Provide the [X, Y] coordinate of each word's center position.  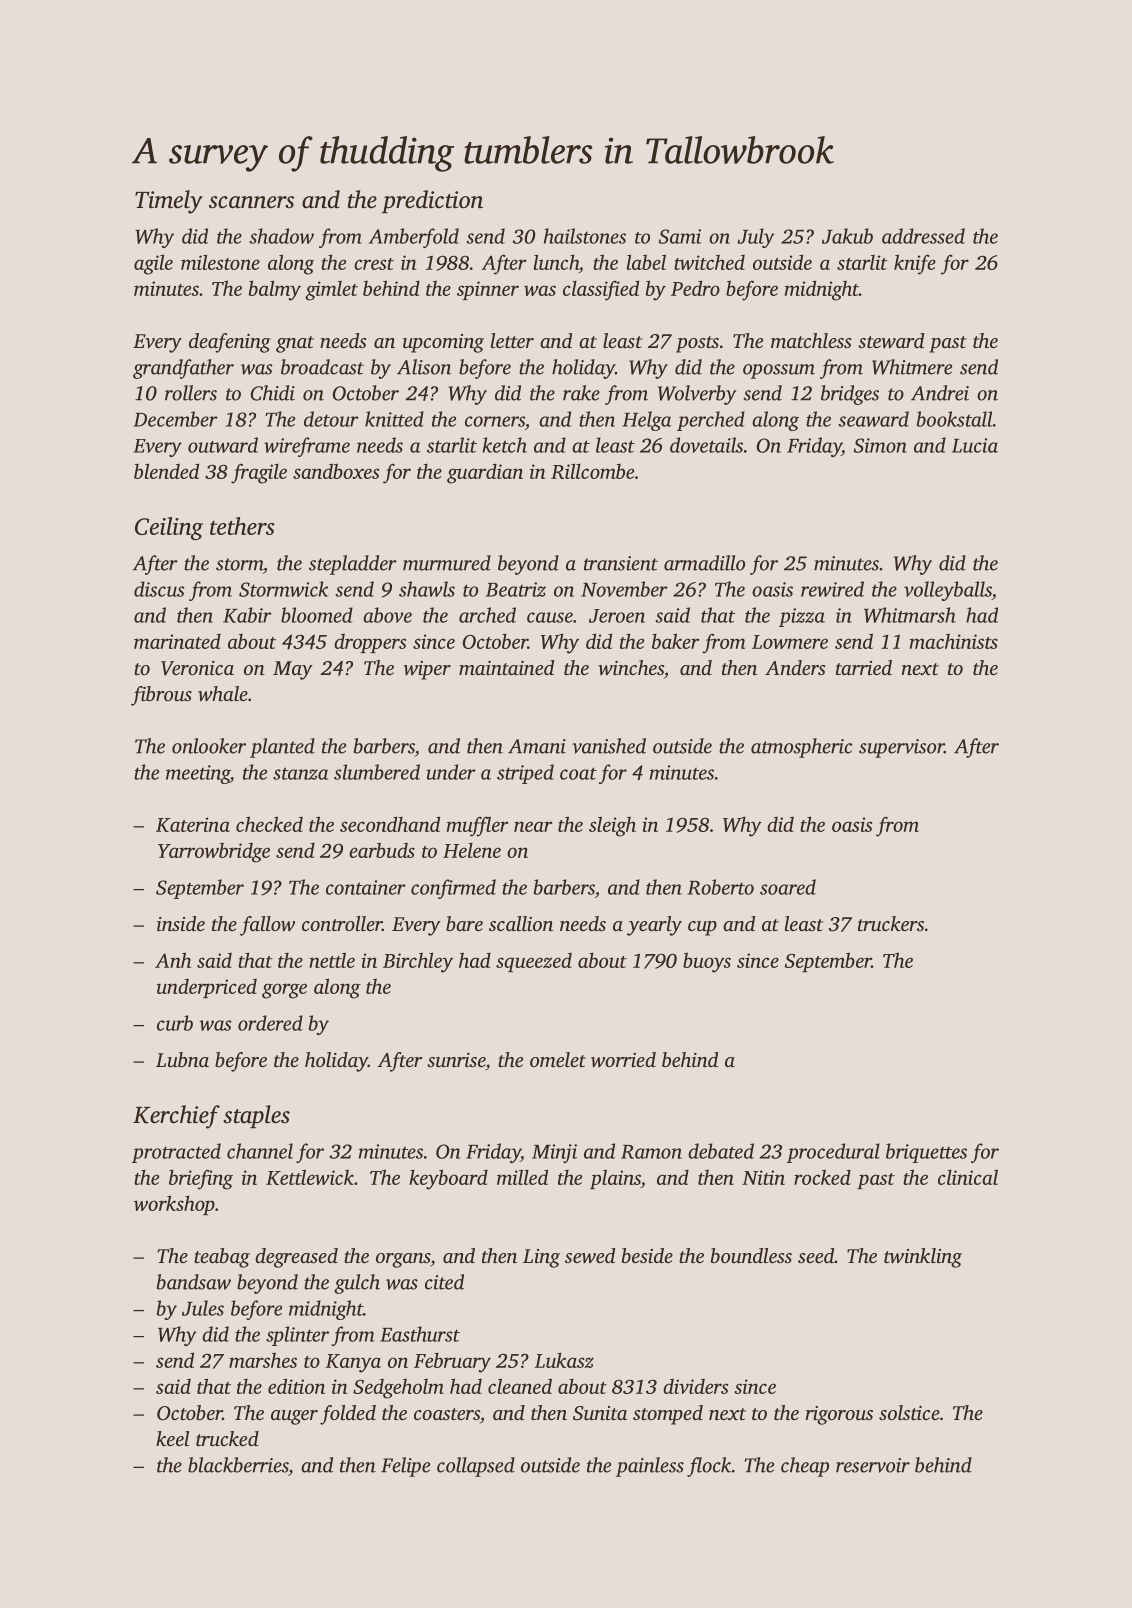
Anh [173, 960]
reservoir [873, 1465]
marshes [263, 1360]
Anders [795, 667]
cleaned [520, 1386]
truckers [891, 923]
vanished [609, 746]
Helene [472, 850]
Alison [424, 367]
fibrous [161, 696]
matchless [811, 340]
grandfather [183, 369]
